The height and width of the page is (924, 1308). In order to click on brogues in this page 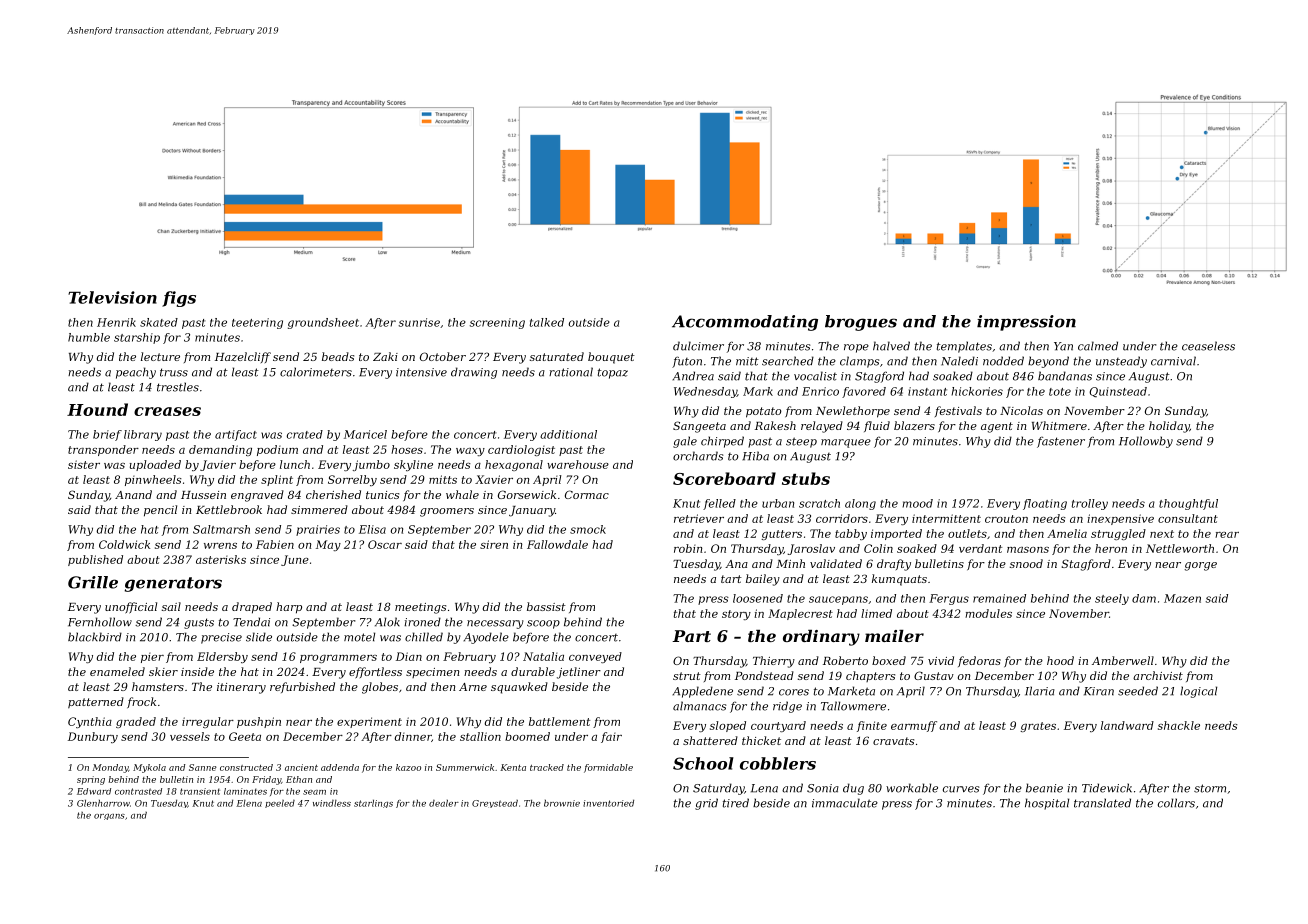, I will do `click(861, 323)`.
